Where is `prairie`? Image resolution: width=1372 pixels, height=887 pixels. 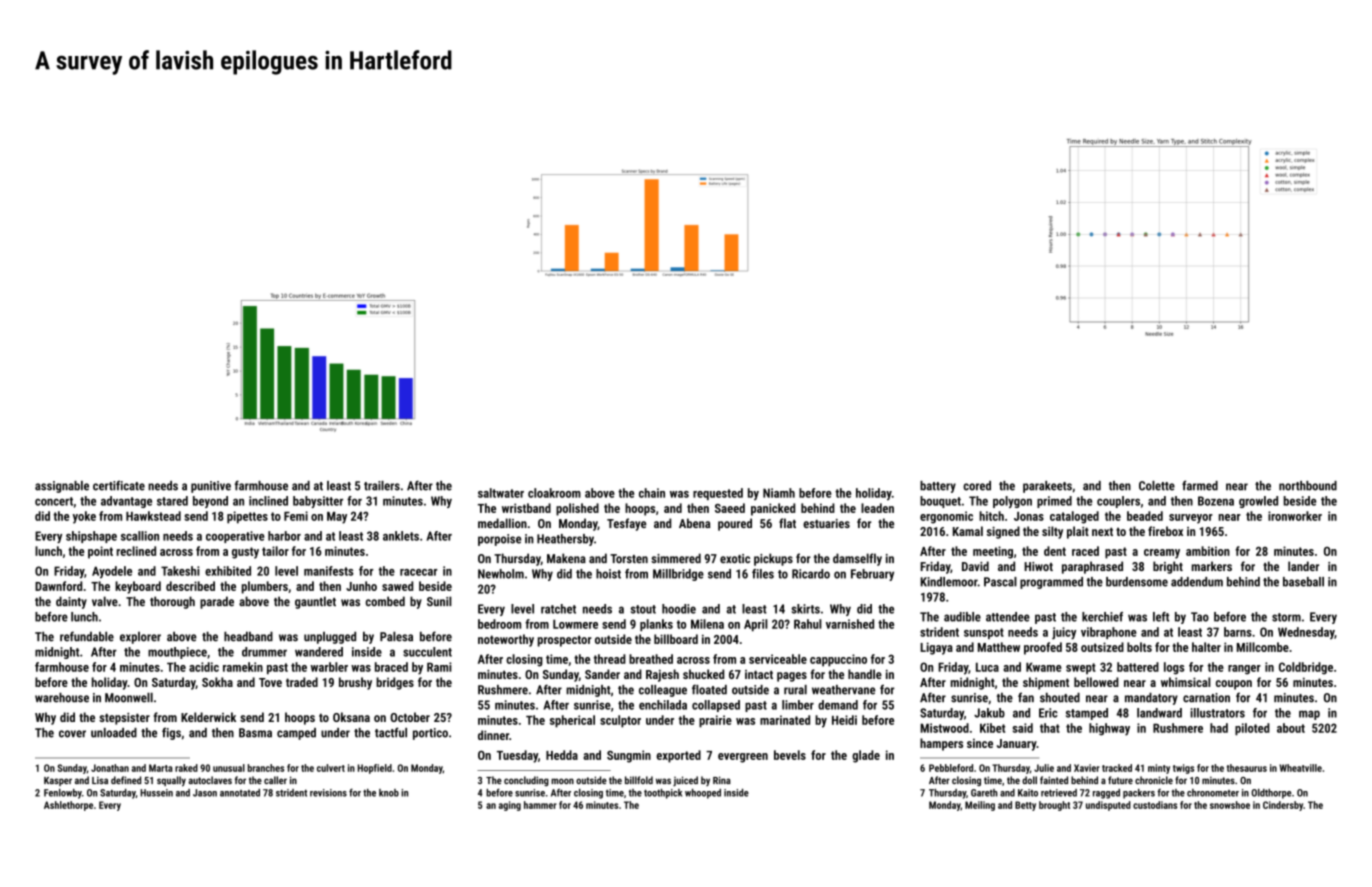 prairie is located at coordinates (715, 721).
